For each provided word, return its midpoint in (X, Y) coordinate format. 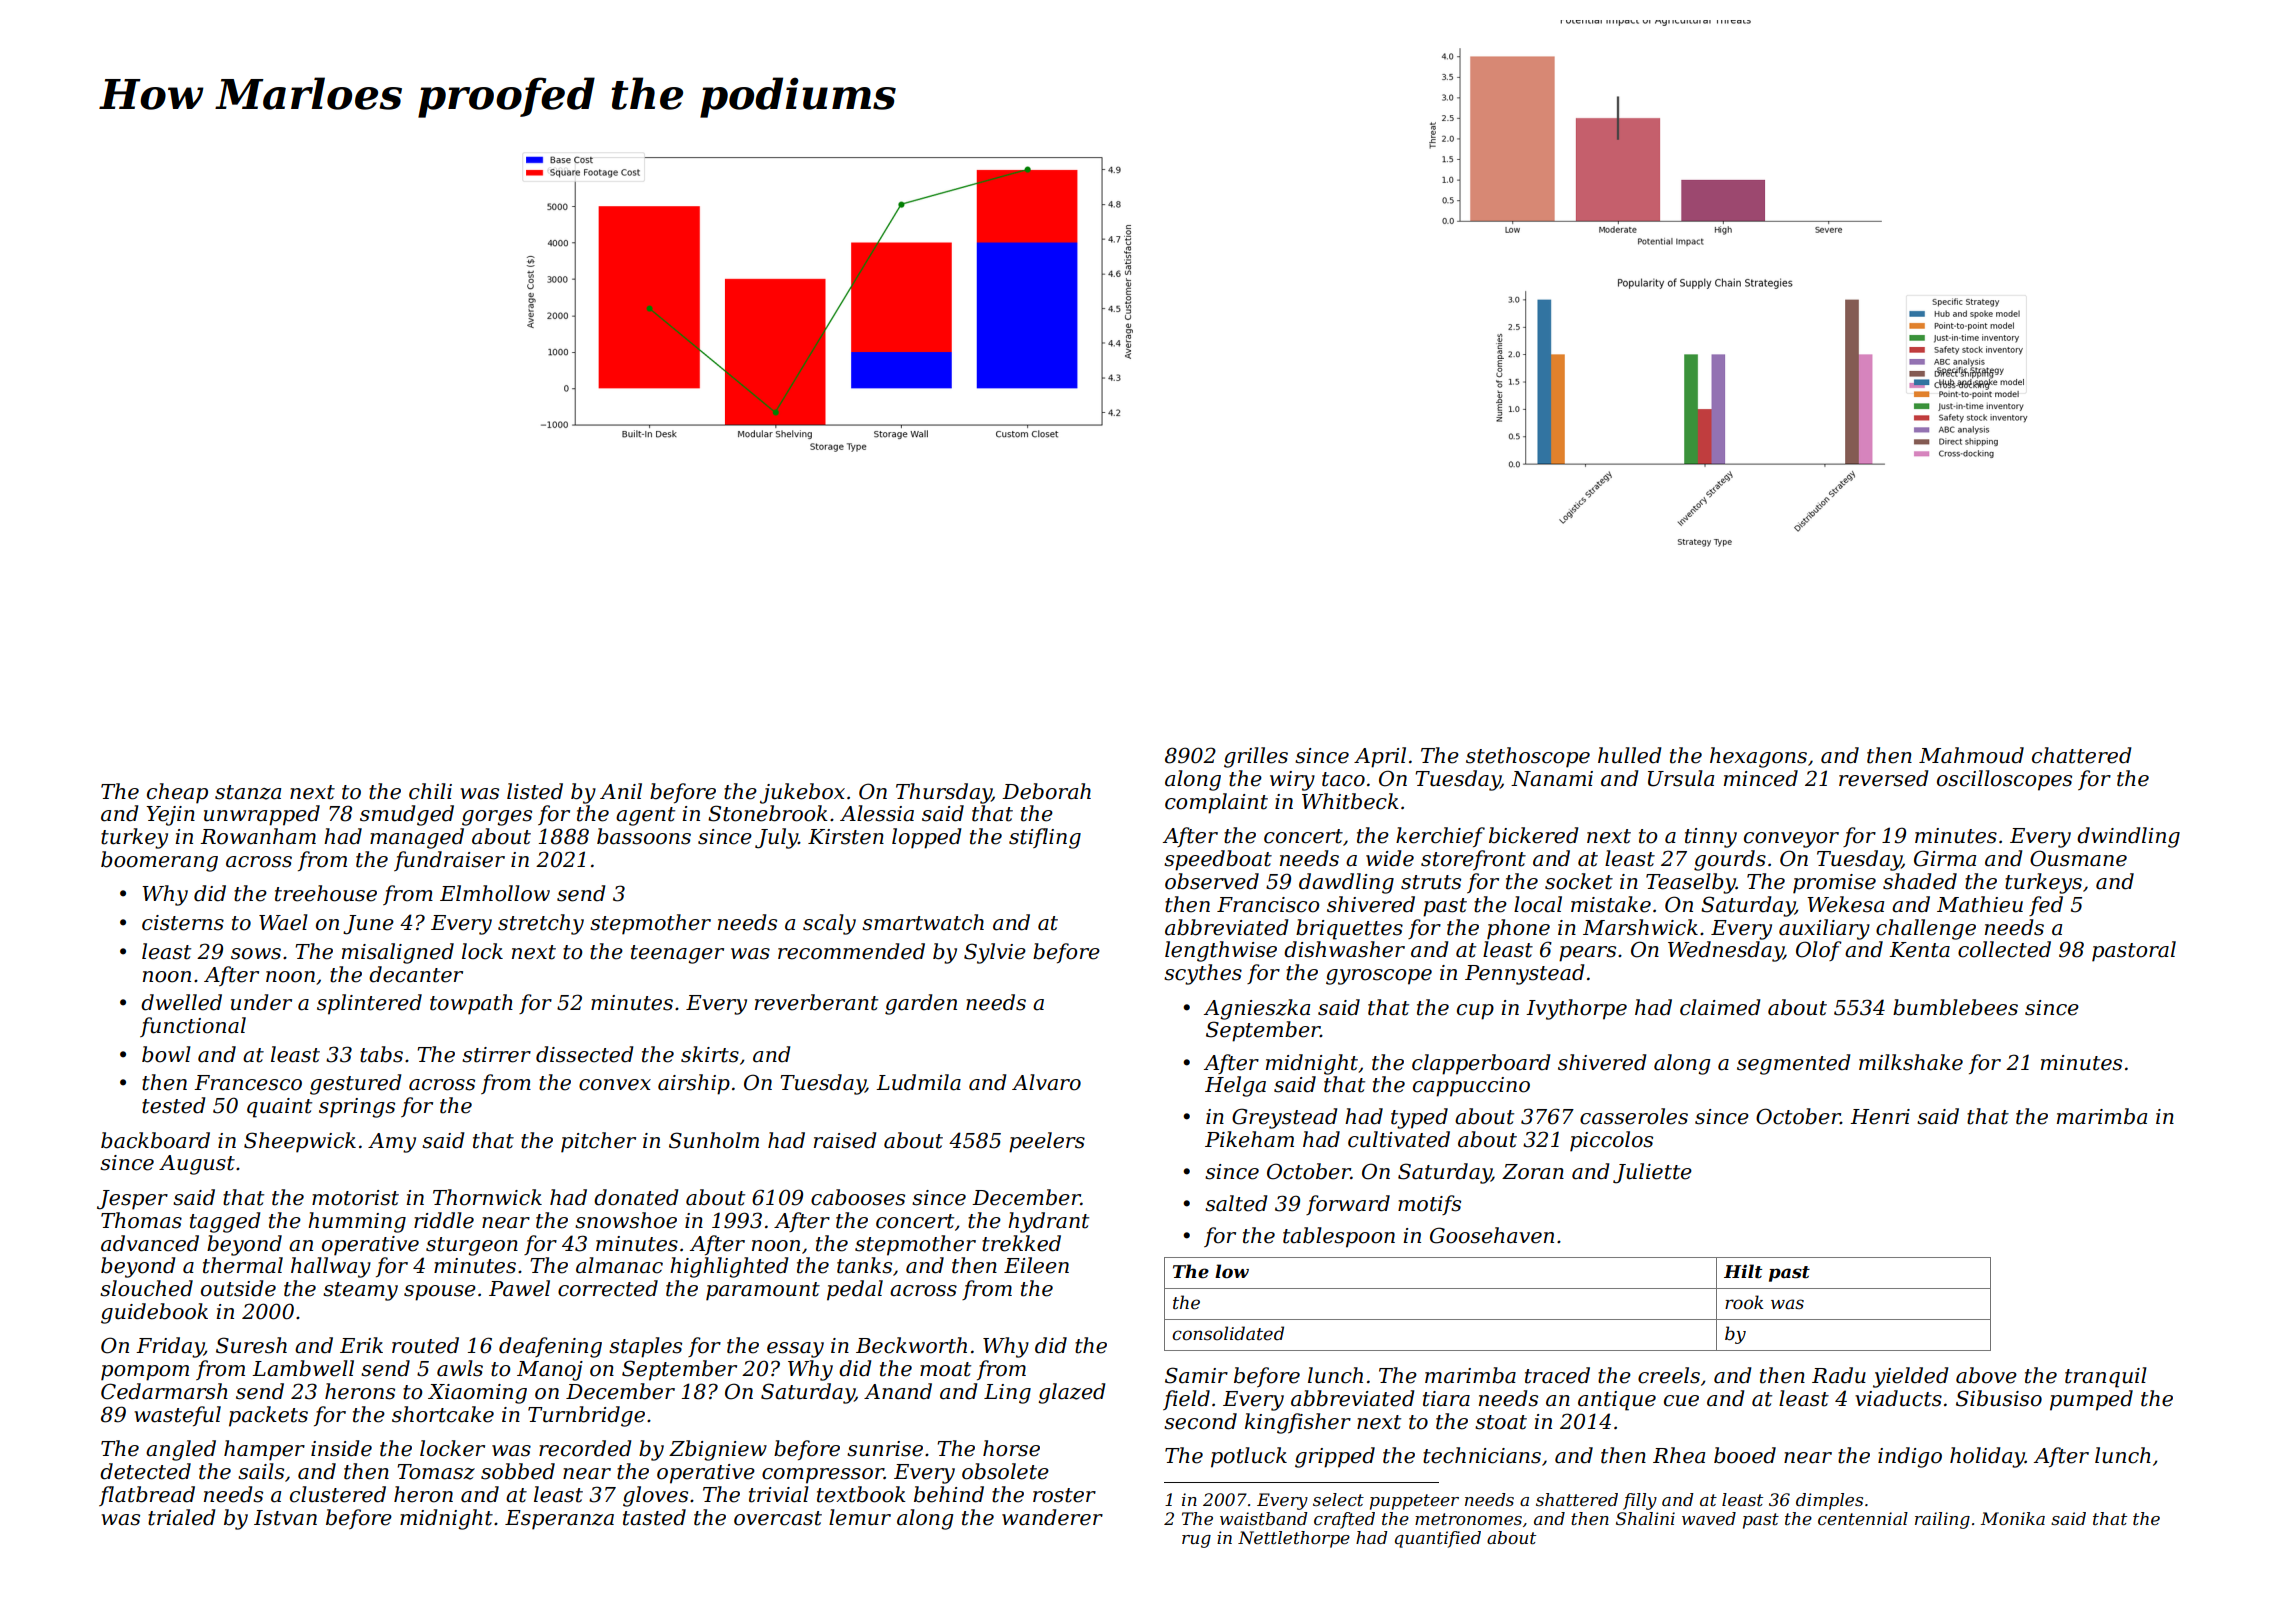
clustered (338, 1494)
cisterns (183, 923)
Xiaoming (477, 1394)
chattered (2081, 755)
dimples (1829, 1501)
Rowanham (258, 836)
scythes (1203, 974)
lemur (860, 1517)
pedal (855, 1290)
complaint (1216, 803)
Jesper (132, 1200)
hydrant (1048, 1222)
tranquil (2106, 1377)
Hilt (1743, 1271)
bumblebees (1955, 1007)
